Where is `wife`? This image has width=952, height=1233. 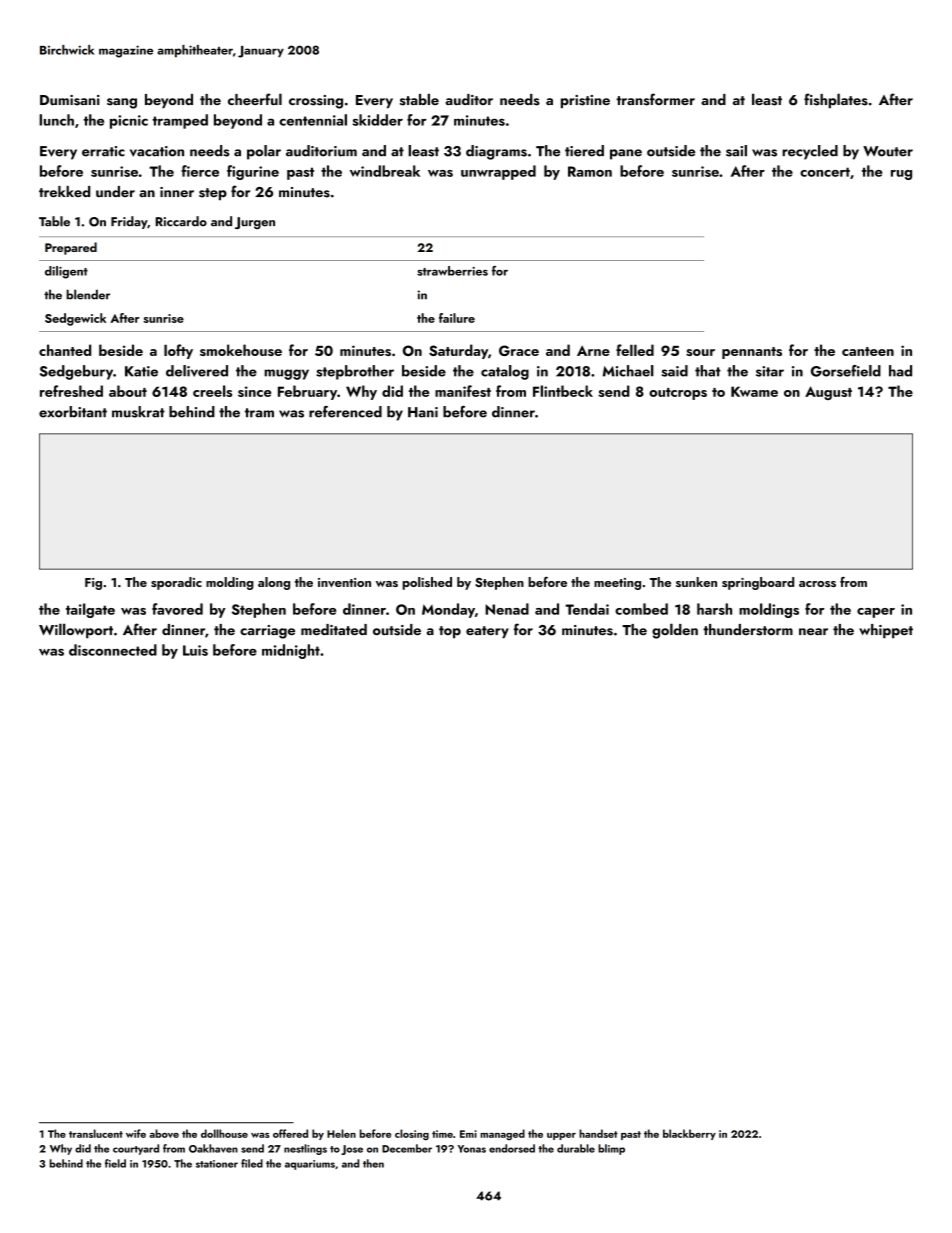
wife is located at coordinates (136, 1133).
